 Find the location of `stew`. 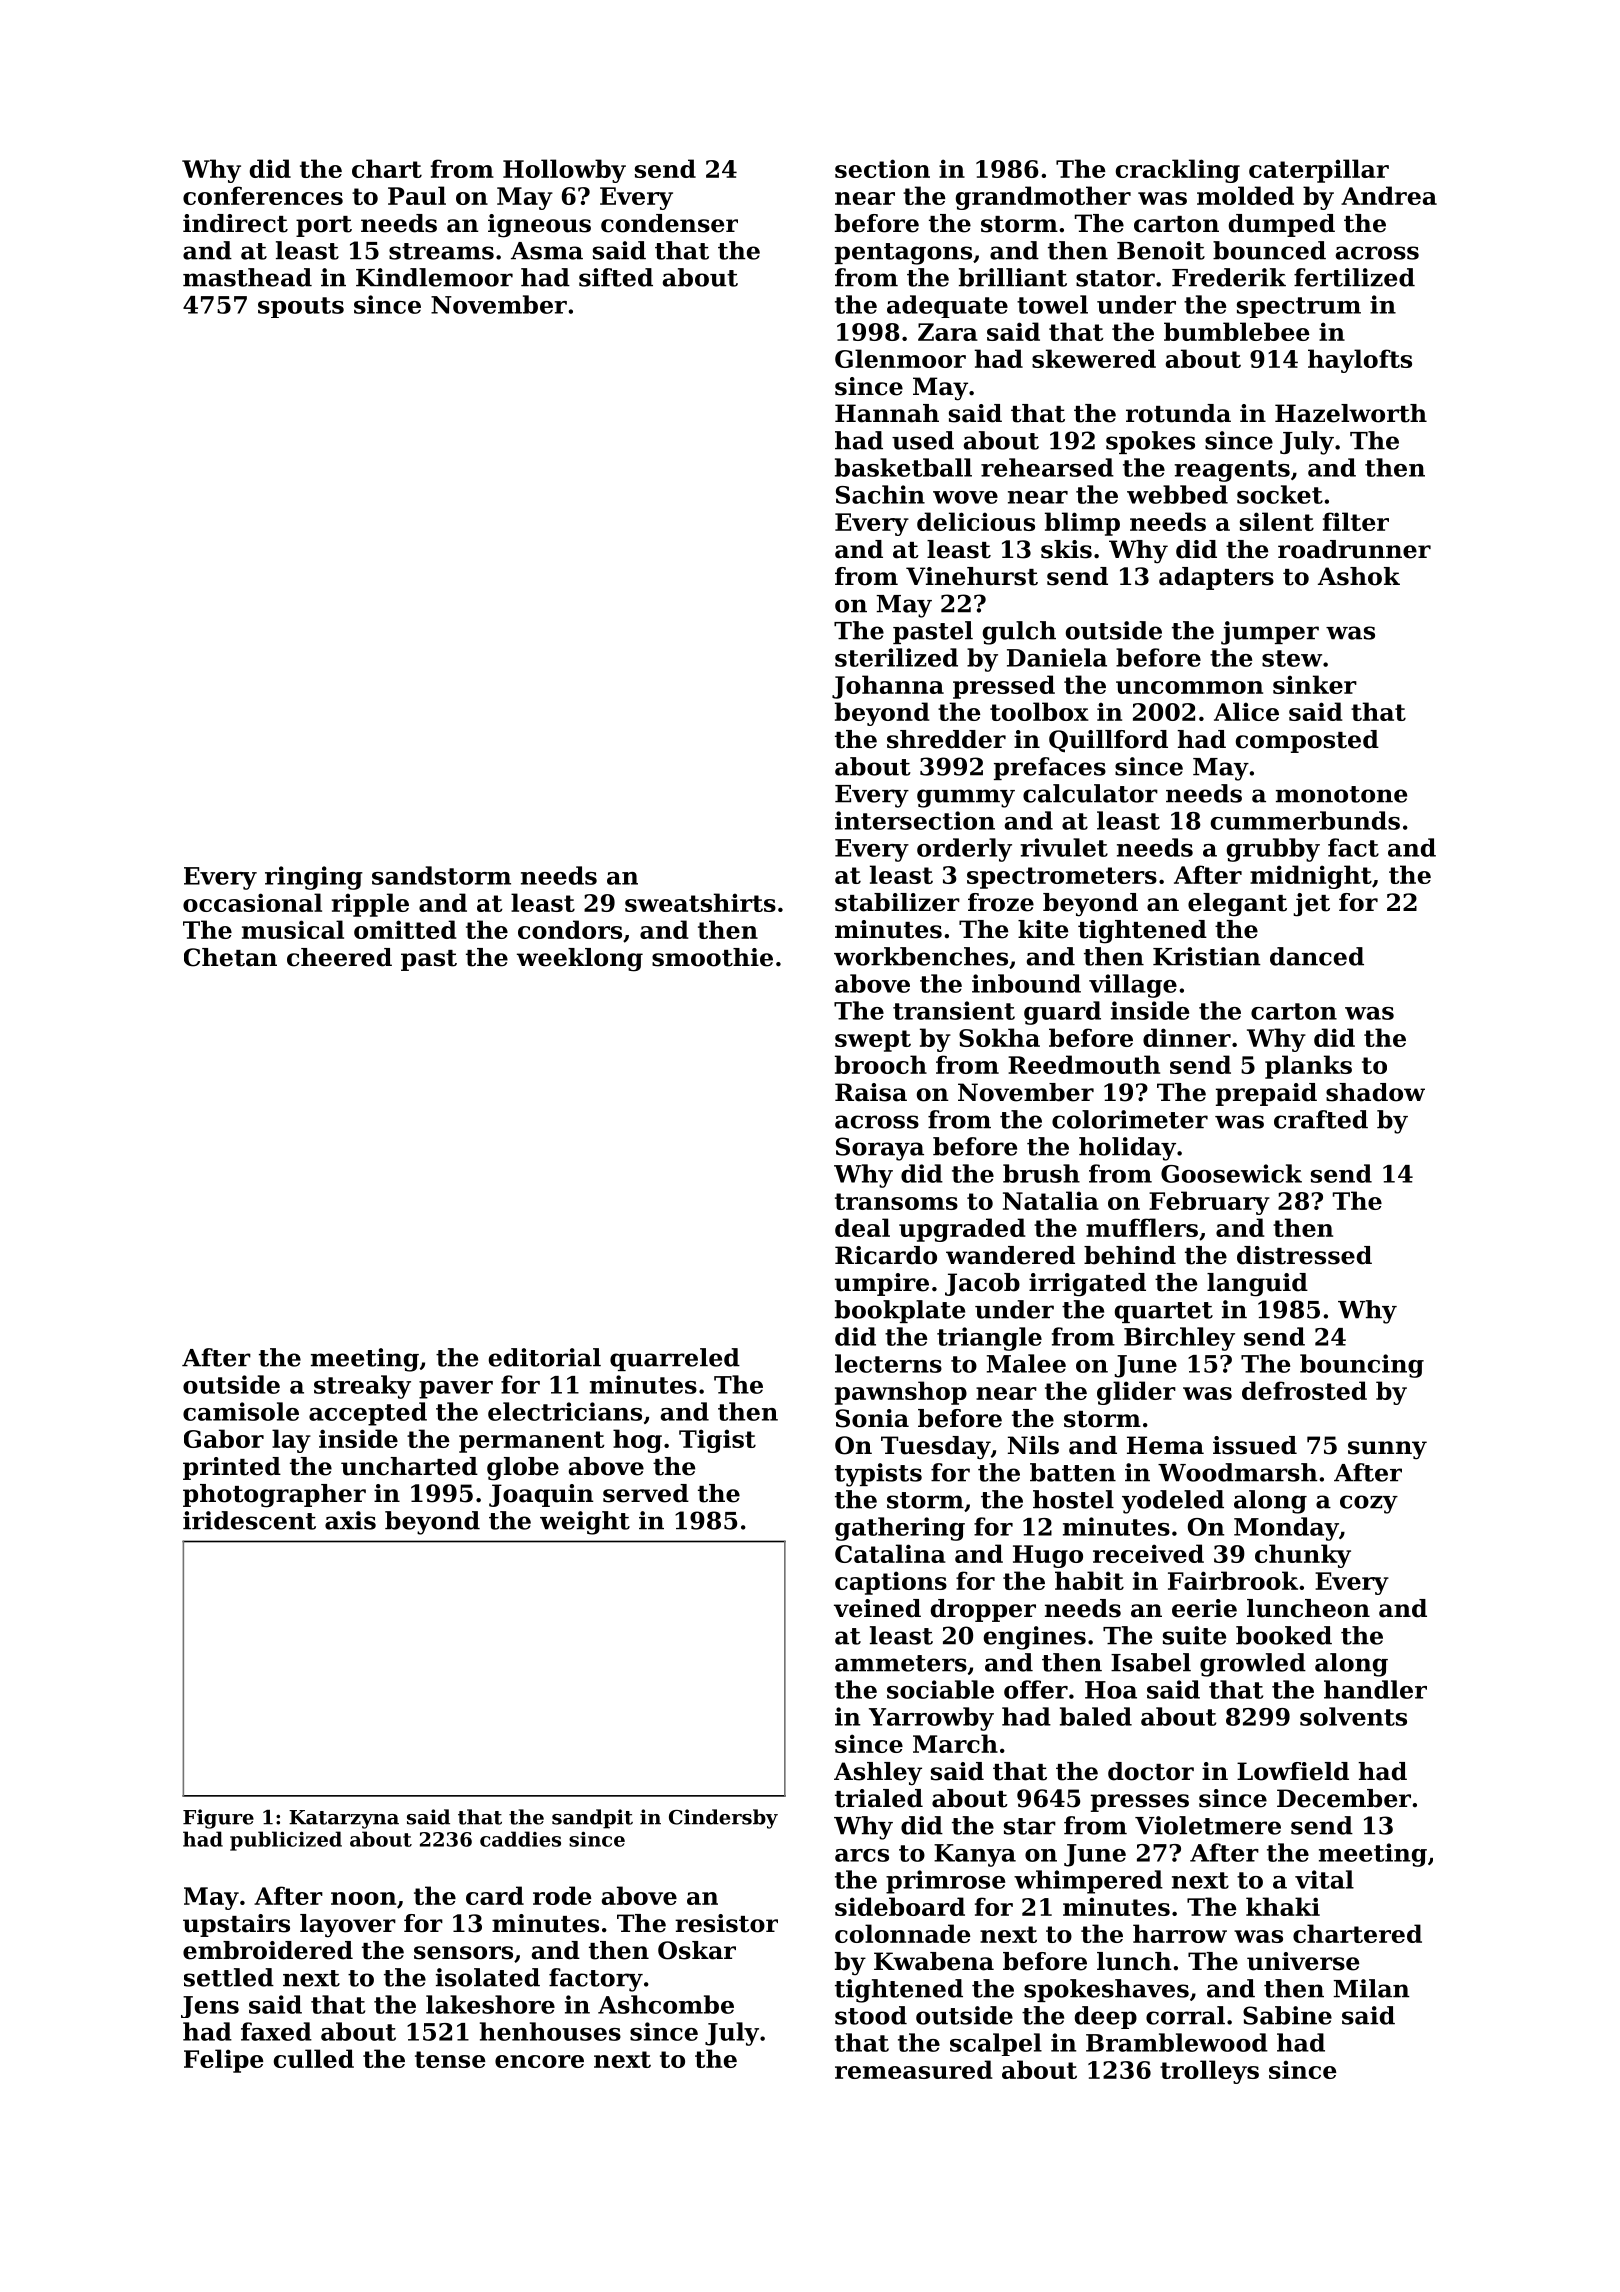

stew is located at coordinates (1292, 658).
